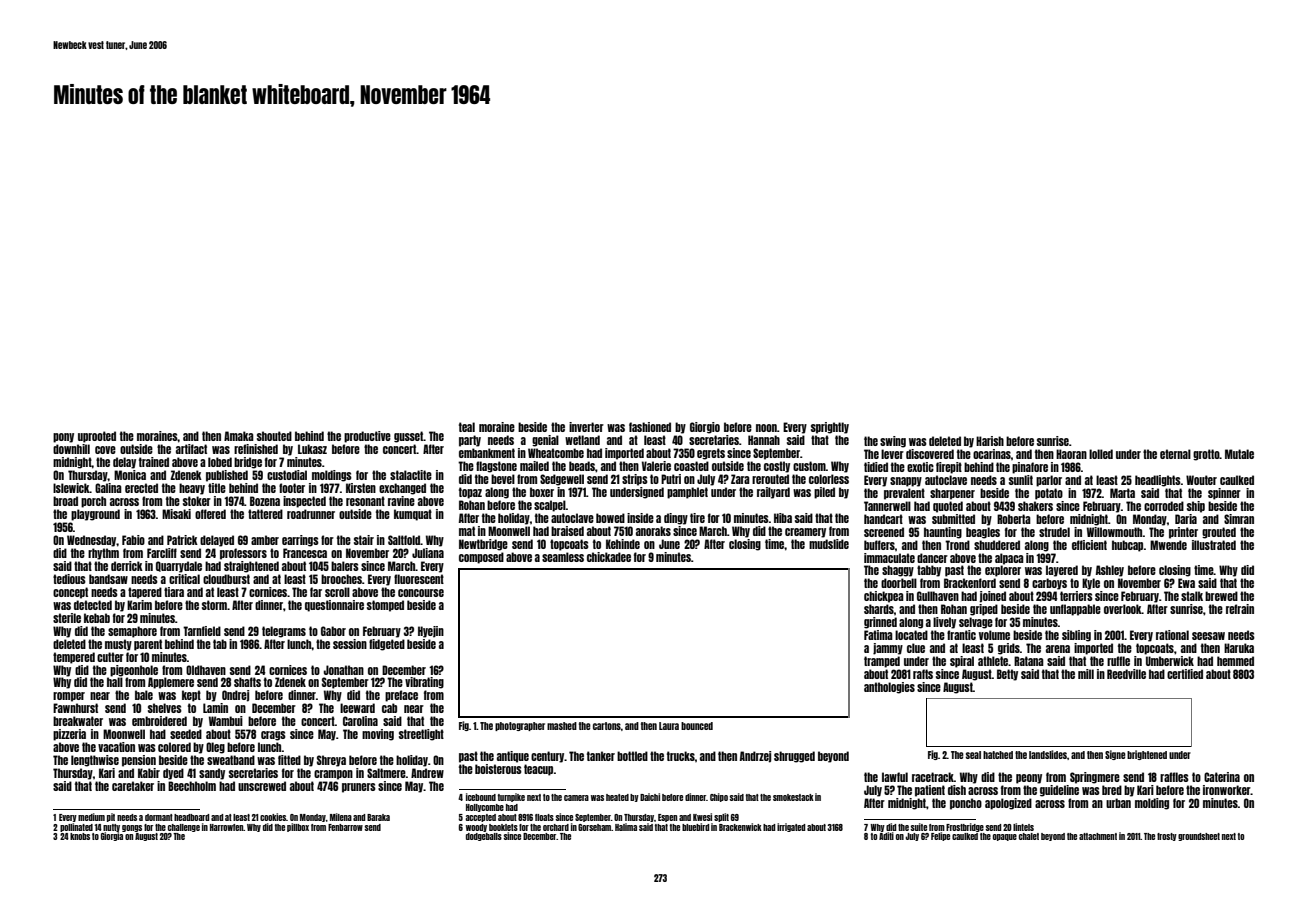 Image resolution: width=1308 pixels, height=924 pixels. I want to click on dodgeballs, so click(484, 837).
